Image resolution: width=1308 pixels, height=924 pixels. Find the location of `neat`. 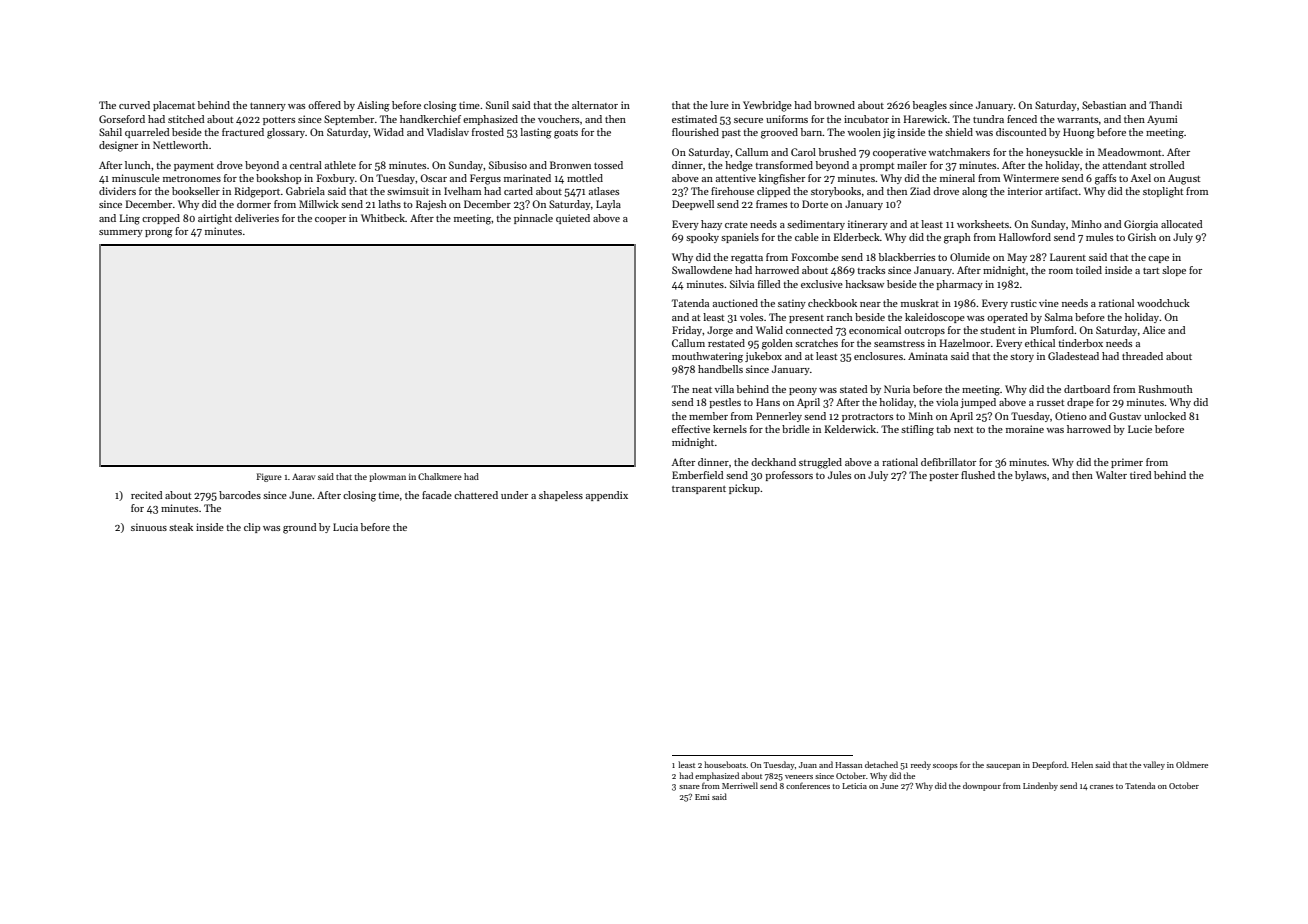

neat is located at coordinates (702, 390).
